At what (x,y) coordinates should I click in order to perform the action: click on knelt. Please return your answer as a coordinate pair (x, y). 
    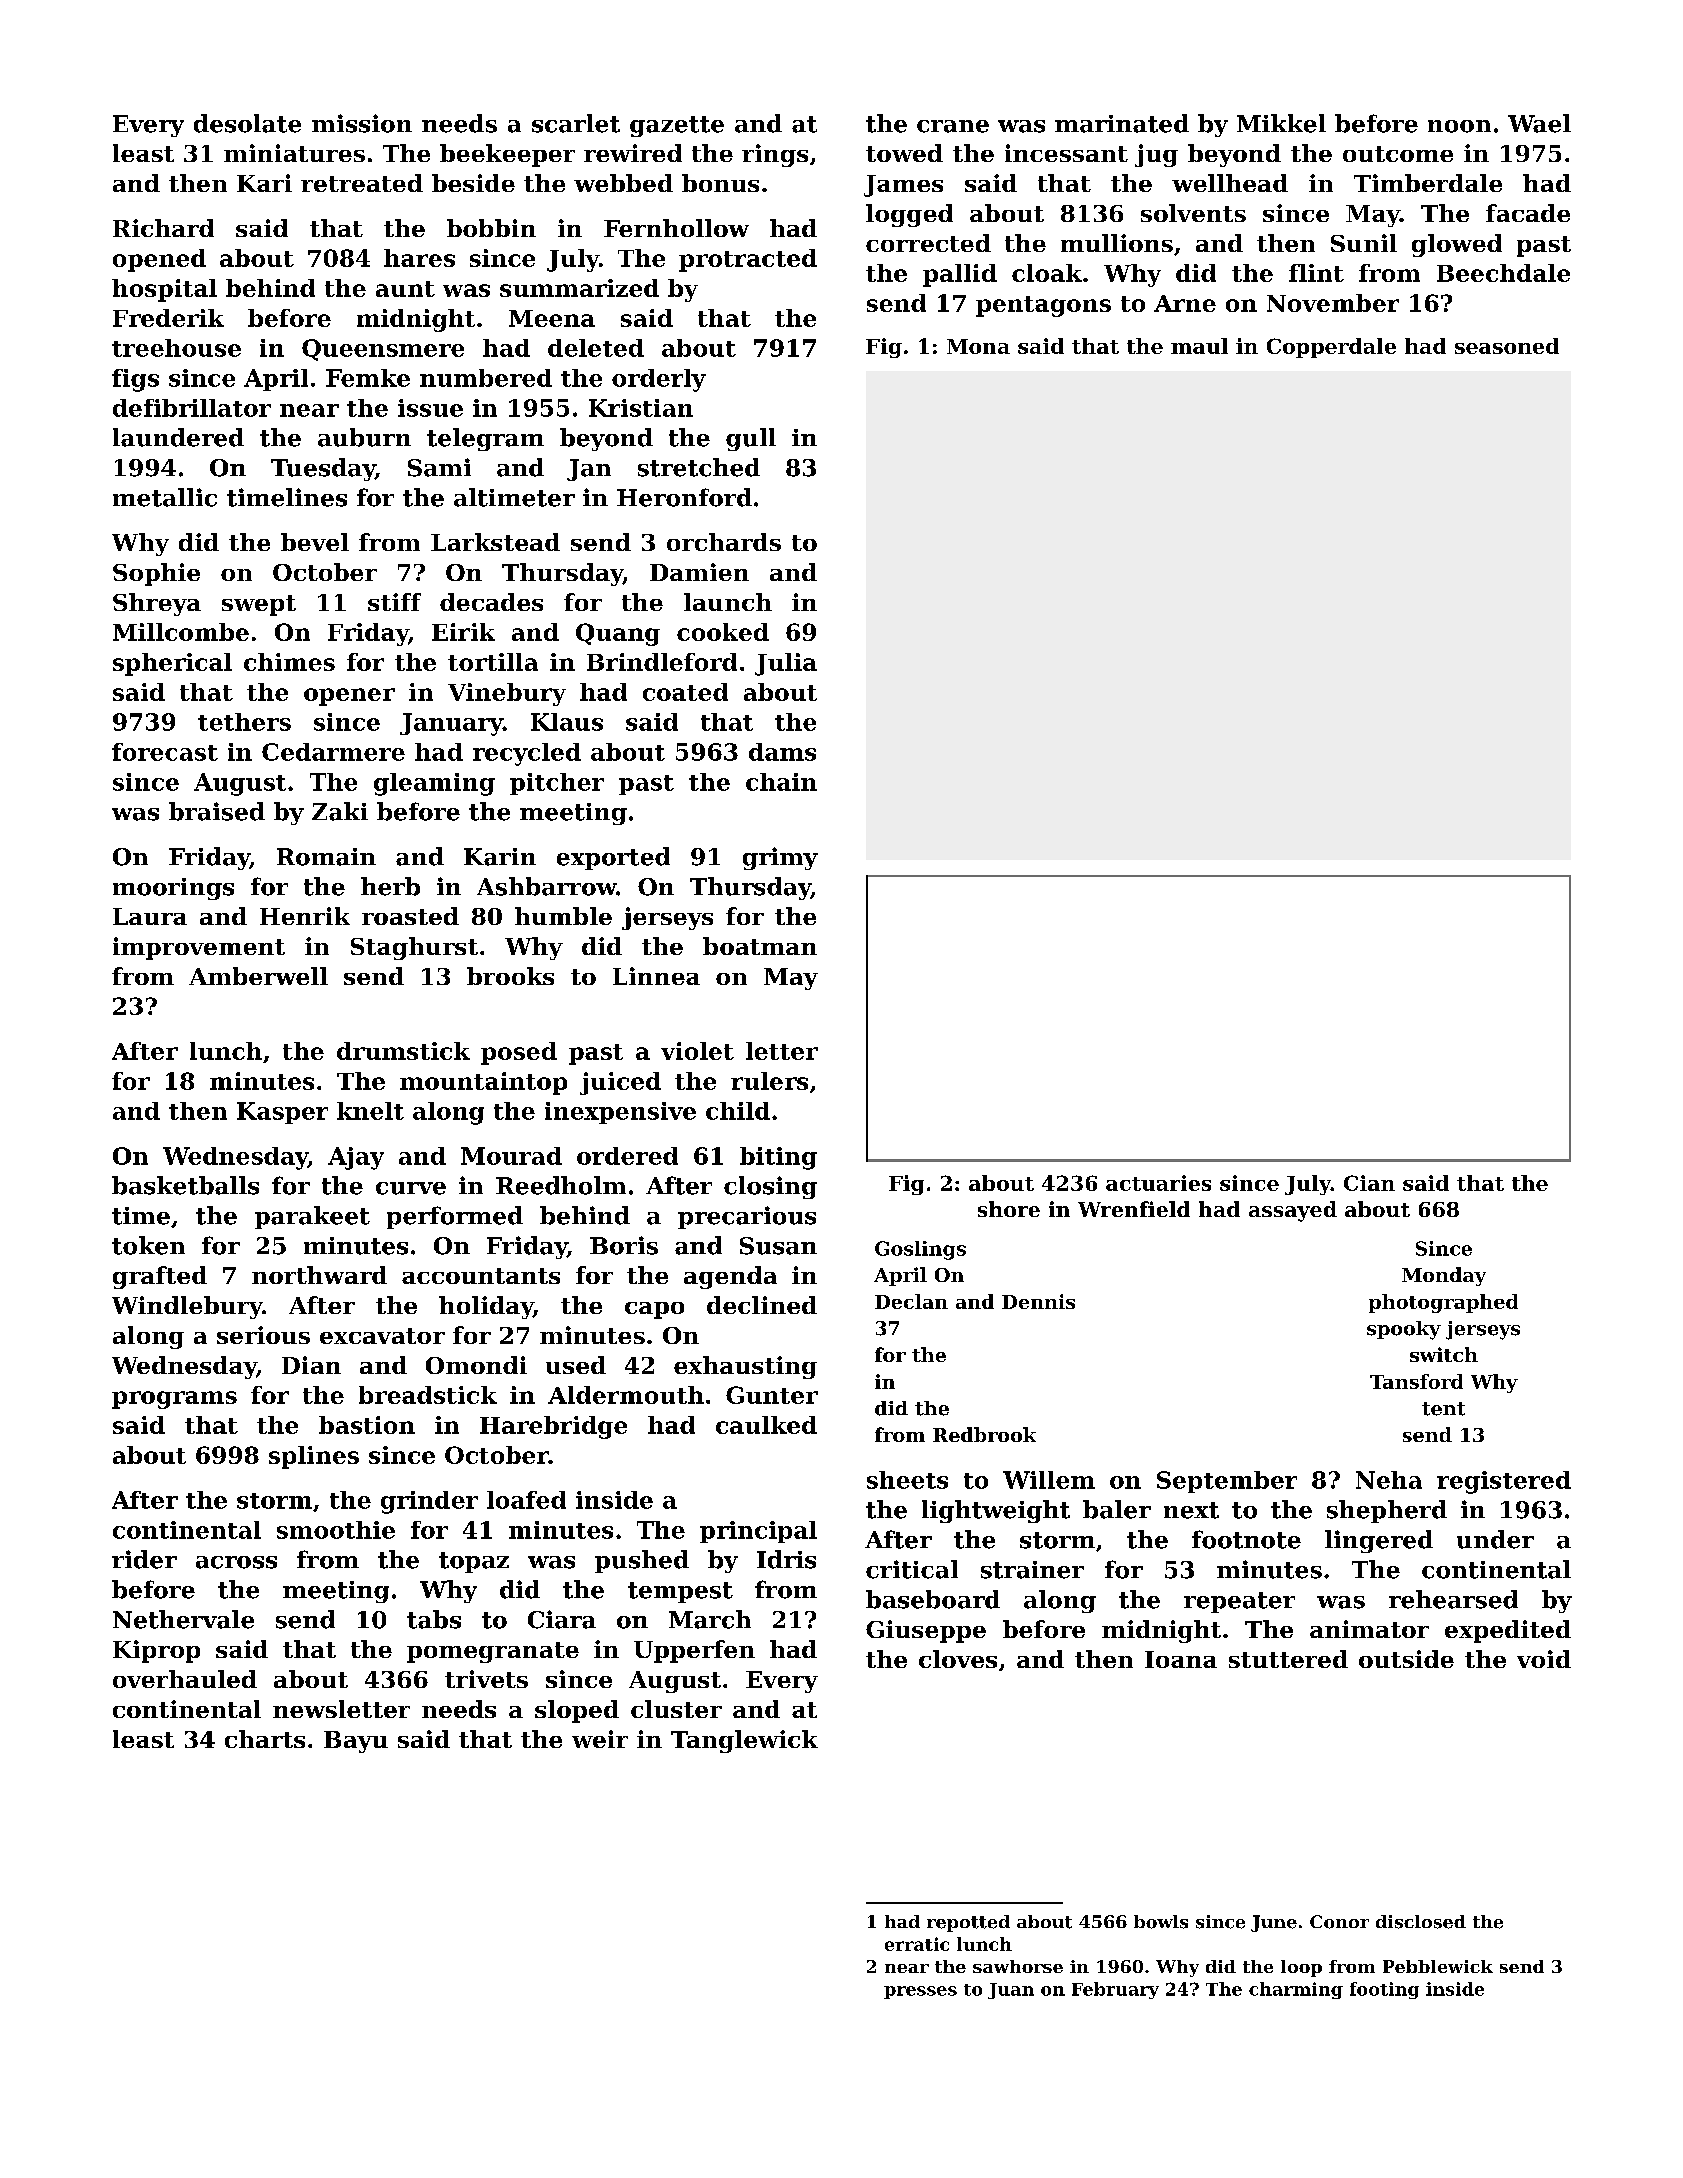
    Looking at the image, I should click on (370, 1111).
